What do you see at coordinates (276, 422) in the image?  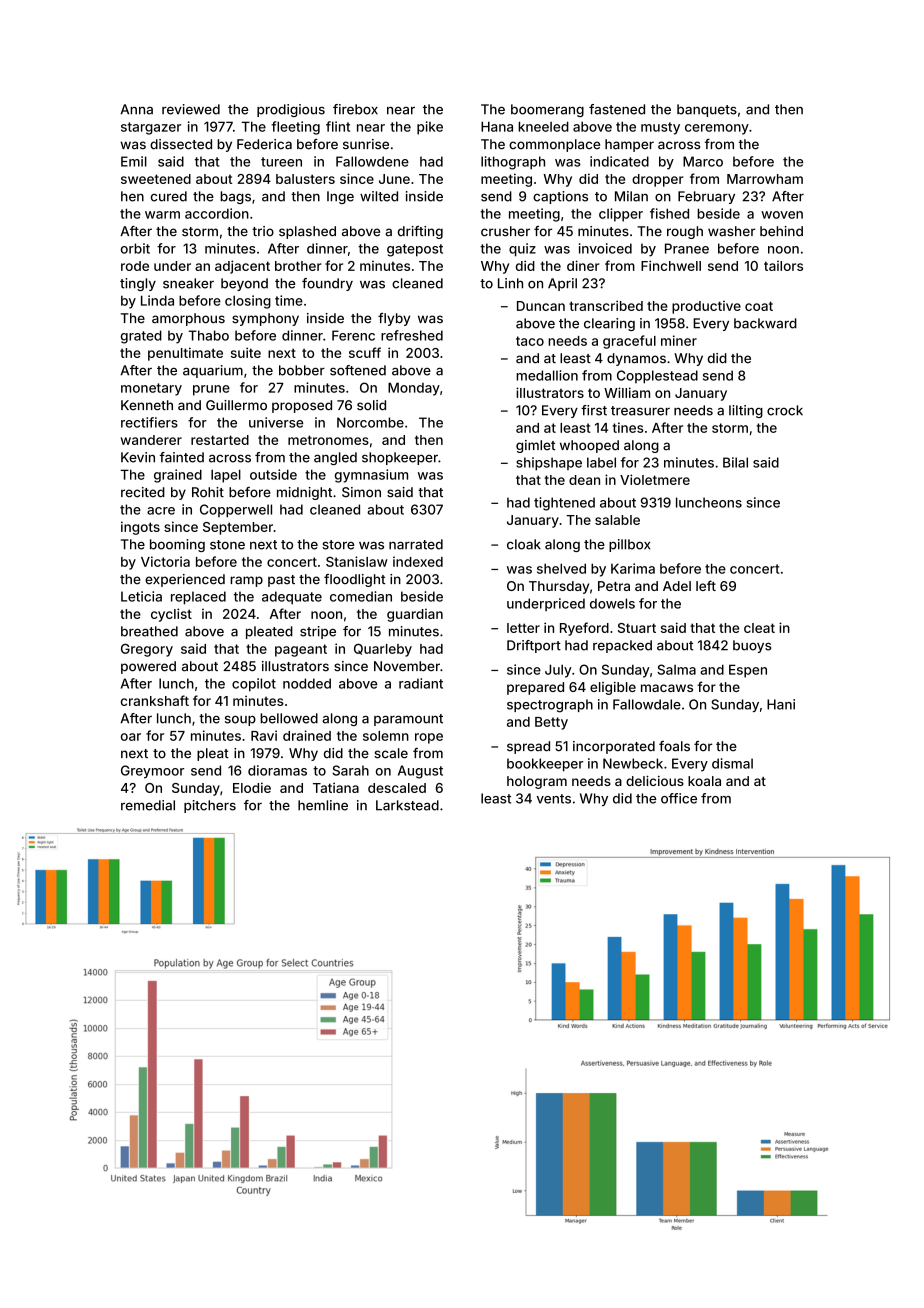 I see `universe` at bounding box center [276, 422].
